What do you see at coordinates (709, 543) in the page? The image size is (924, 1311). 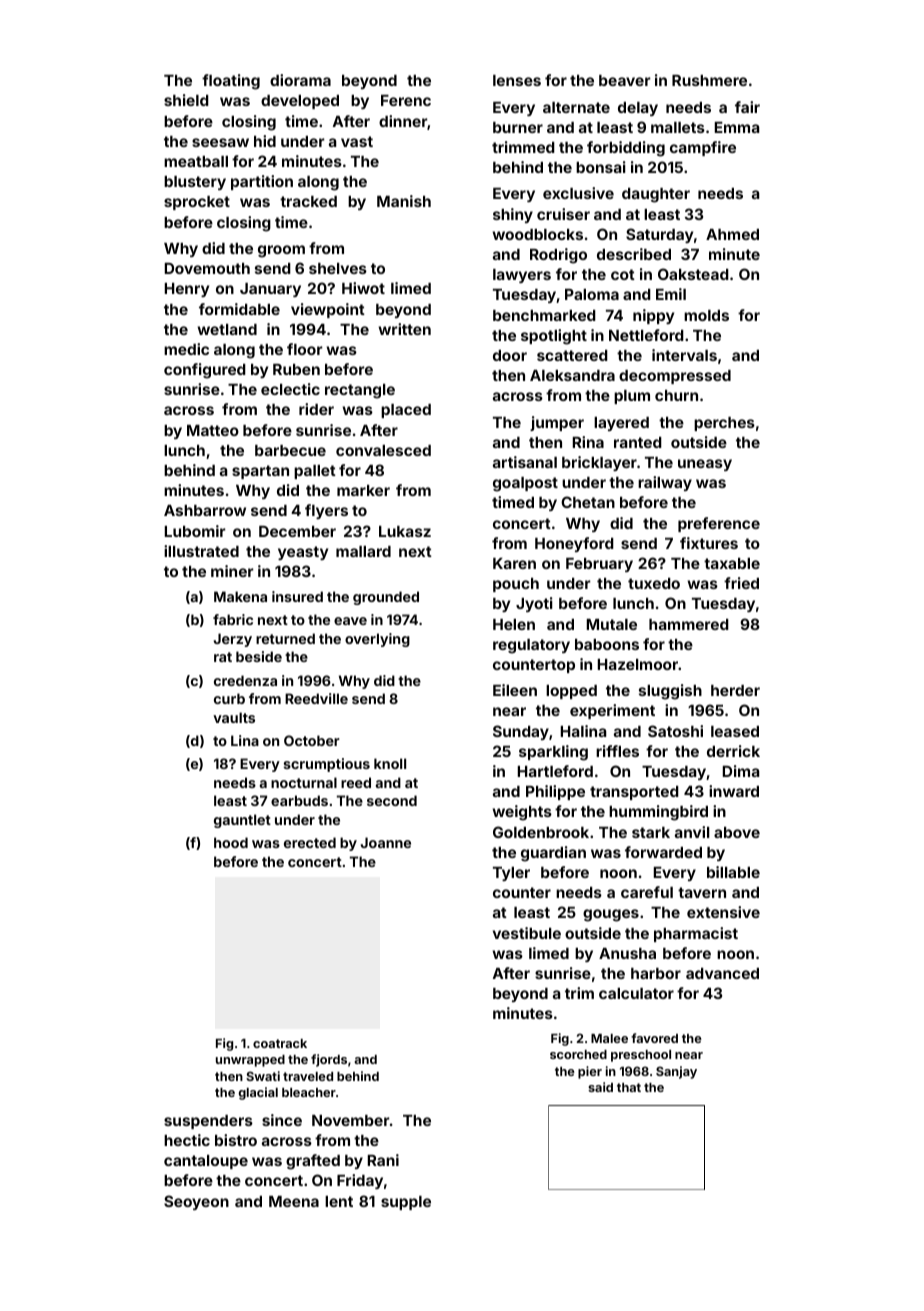 I see `fixtures` at bounding box center [709, 543].
